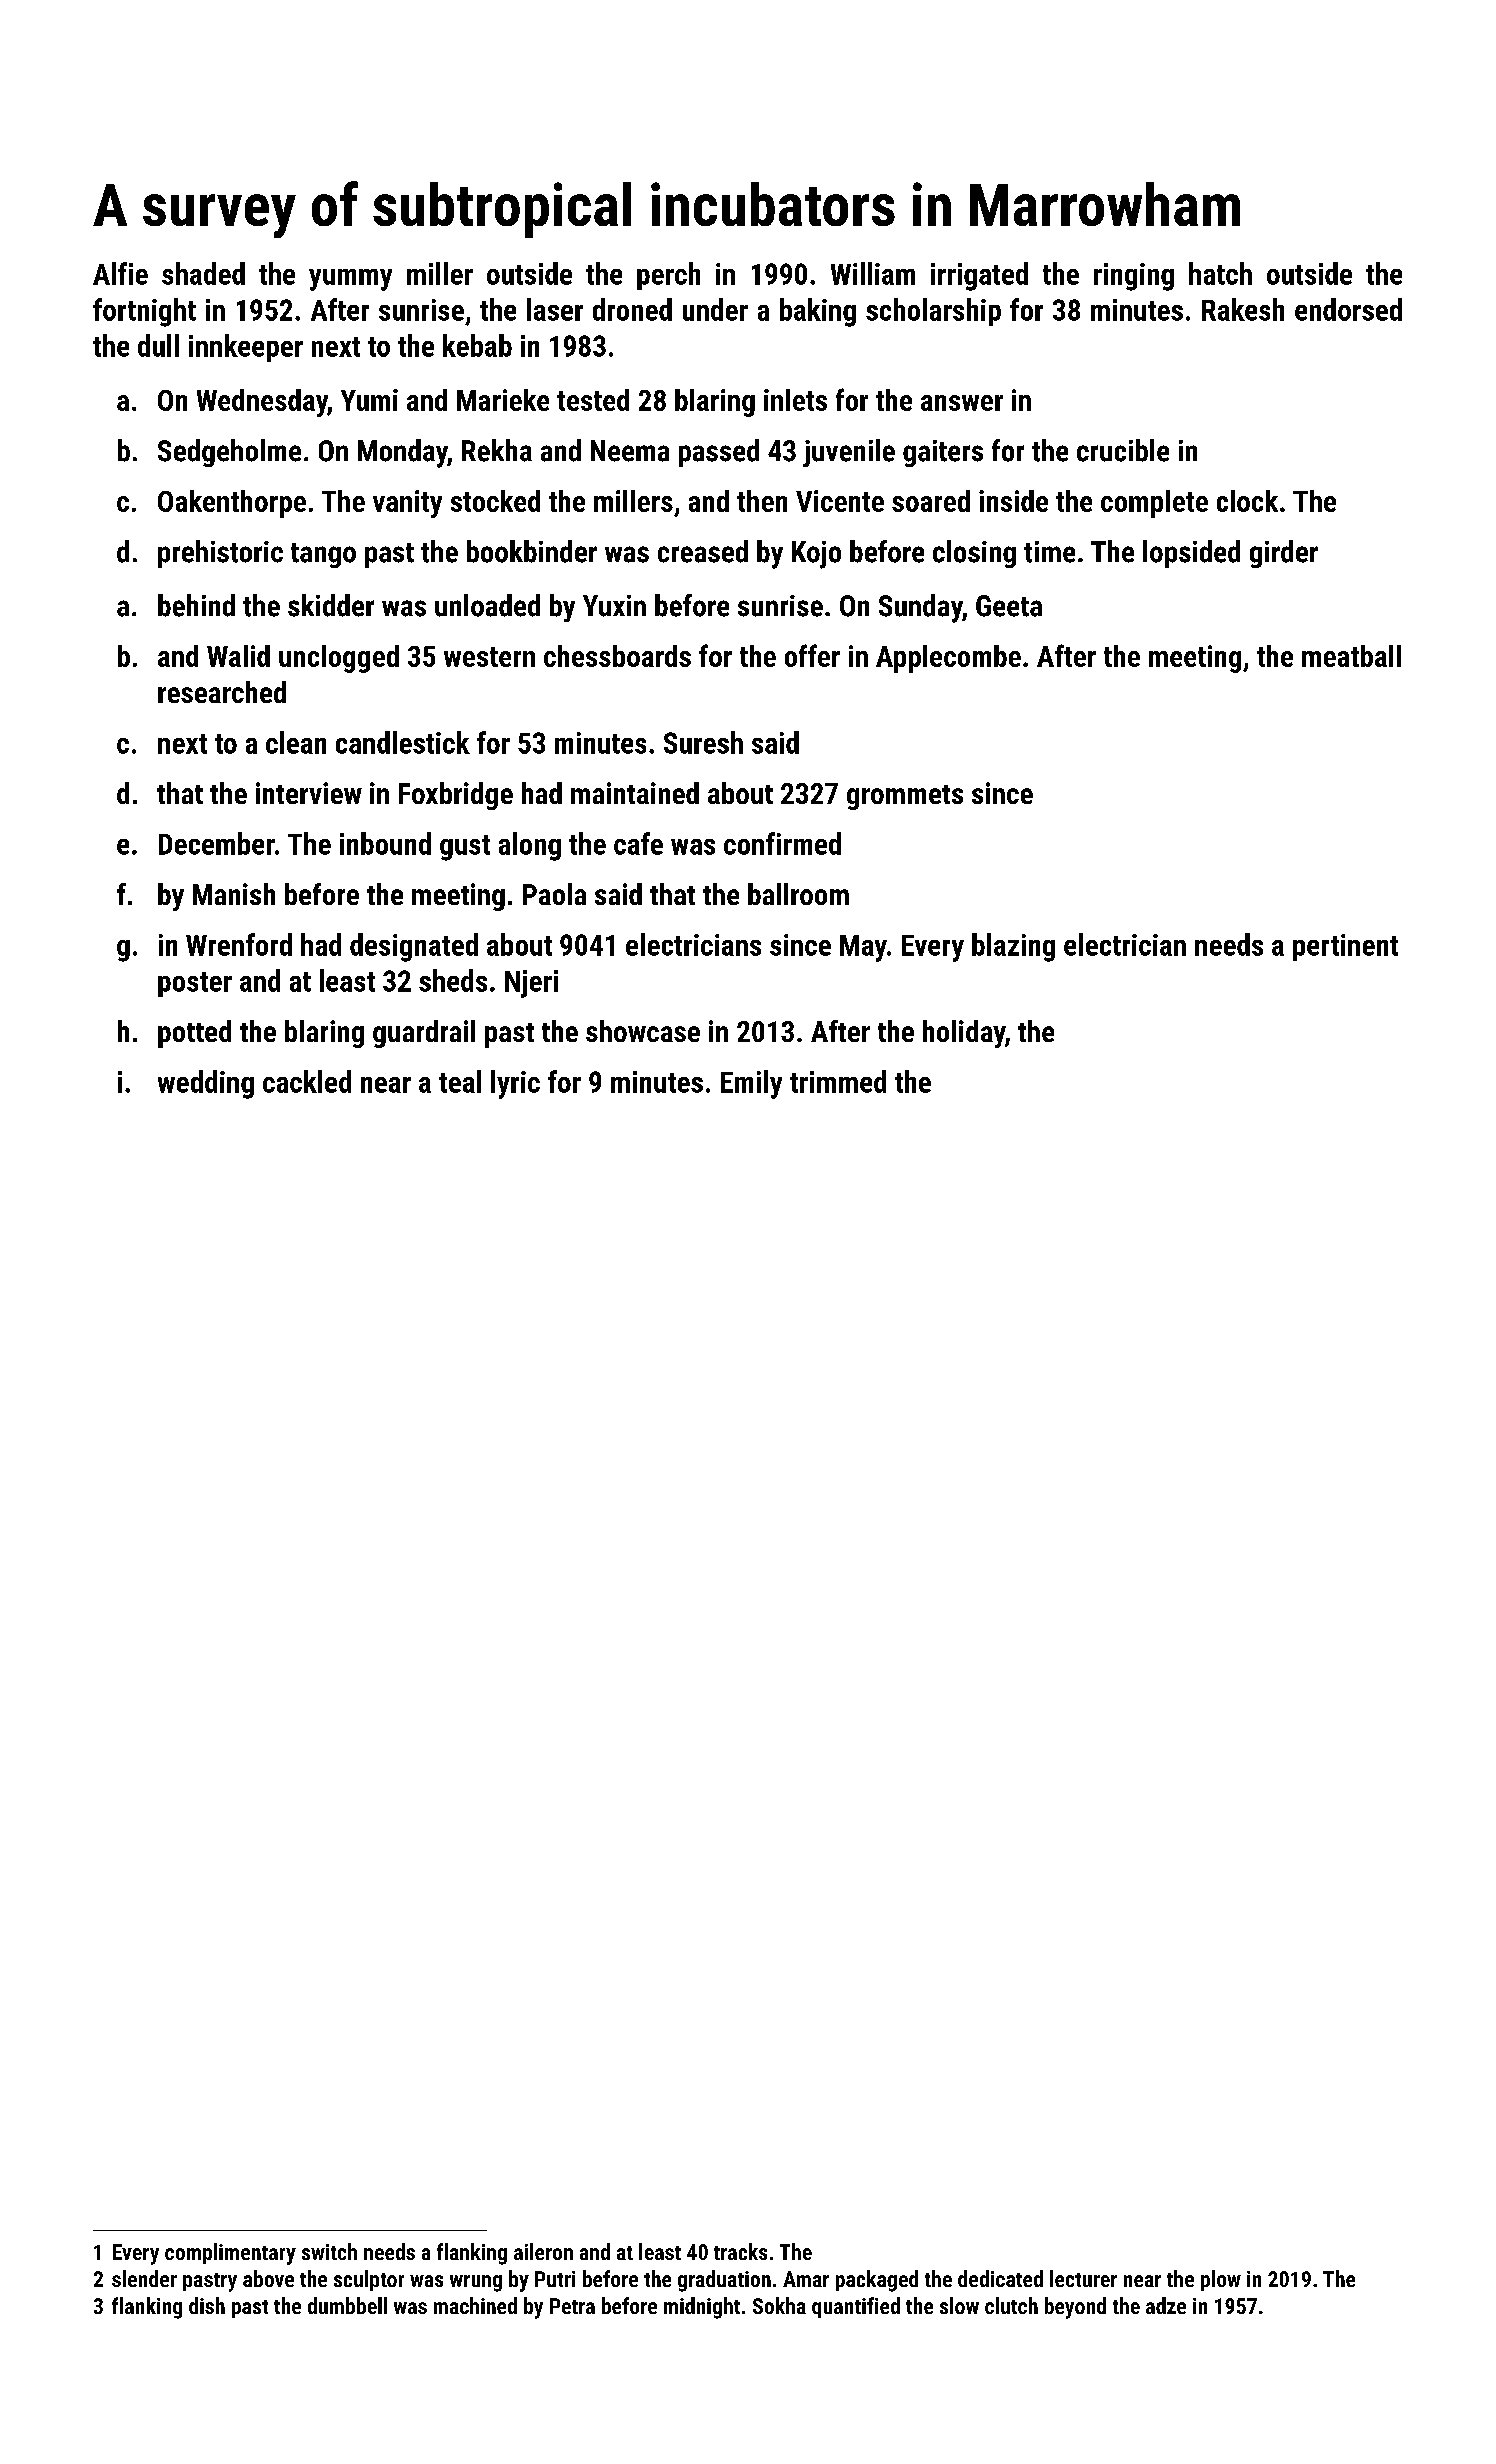  Describe the element at coordinates (964, 1034) in the screenshot. I see `holiday` at that location.
